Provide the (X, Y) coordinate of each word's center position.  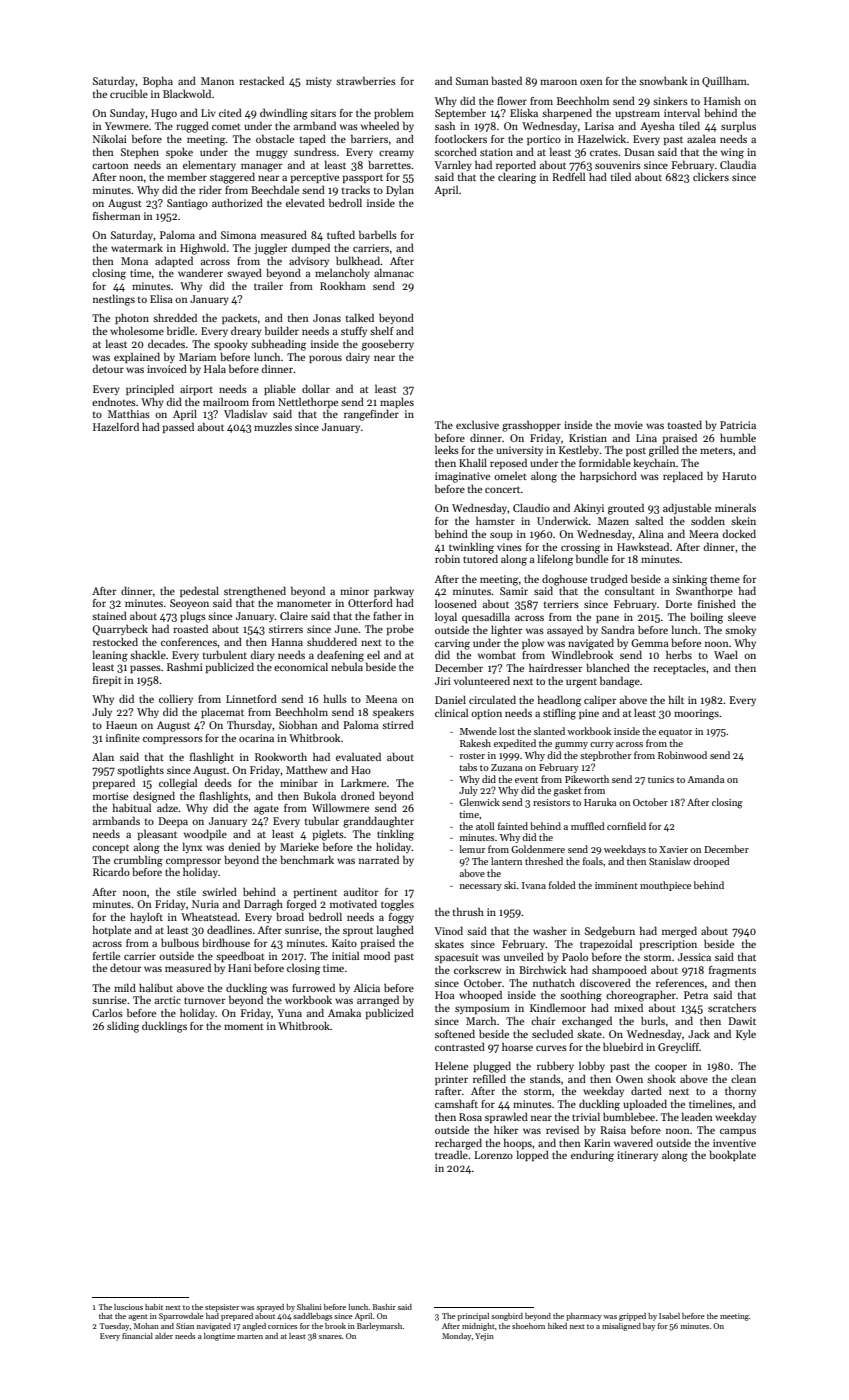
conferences (189, 642)
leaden (697, 1116)
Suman (472, 81)
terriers (561, 604)
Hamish (722, 100)
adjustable (687, 508)
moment (244, 1026)
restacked (261, 80)
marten (250, 1336)
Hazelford (116, 426)
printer (451, 1080)
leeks (447, 449)
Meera (704, 534)
